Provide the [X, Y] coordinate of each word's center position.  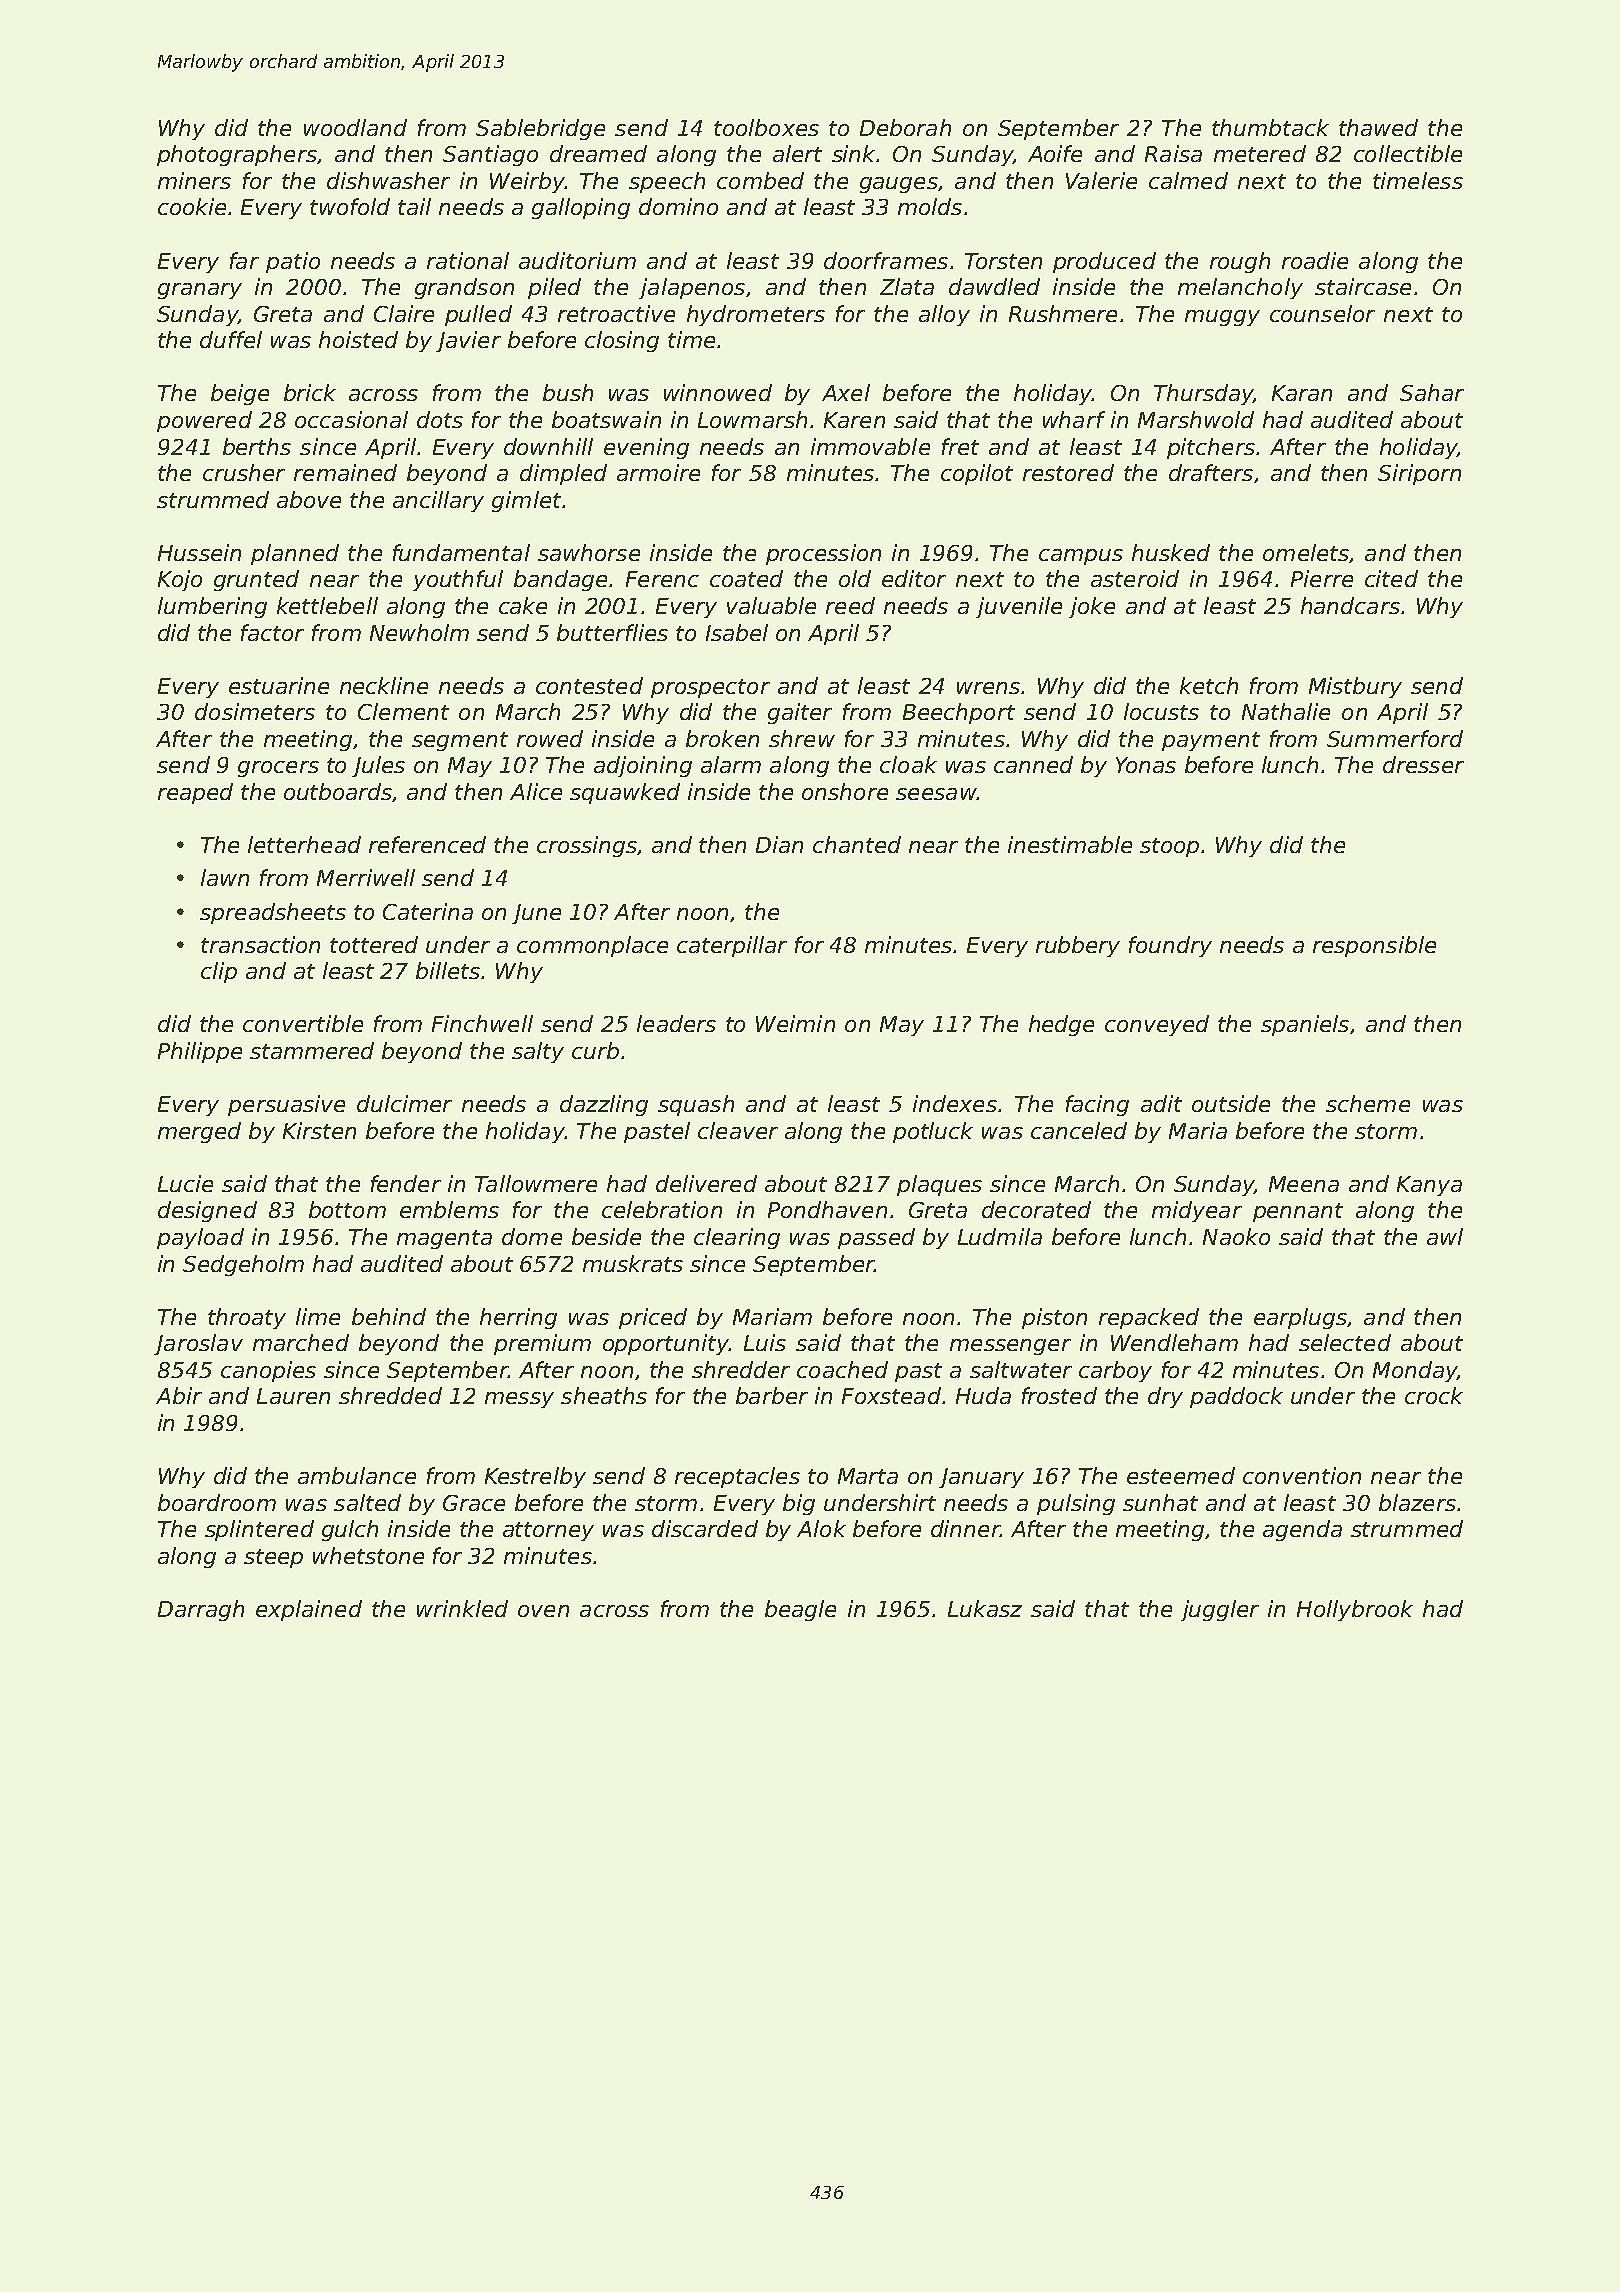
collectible [1408, 153]
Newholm [419, 632]
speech [667, 182]
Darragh [201, 1610]
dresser [1423, 764]
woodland [355, 127]
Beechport [959, 713]
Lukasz [985, 1608]
